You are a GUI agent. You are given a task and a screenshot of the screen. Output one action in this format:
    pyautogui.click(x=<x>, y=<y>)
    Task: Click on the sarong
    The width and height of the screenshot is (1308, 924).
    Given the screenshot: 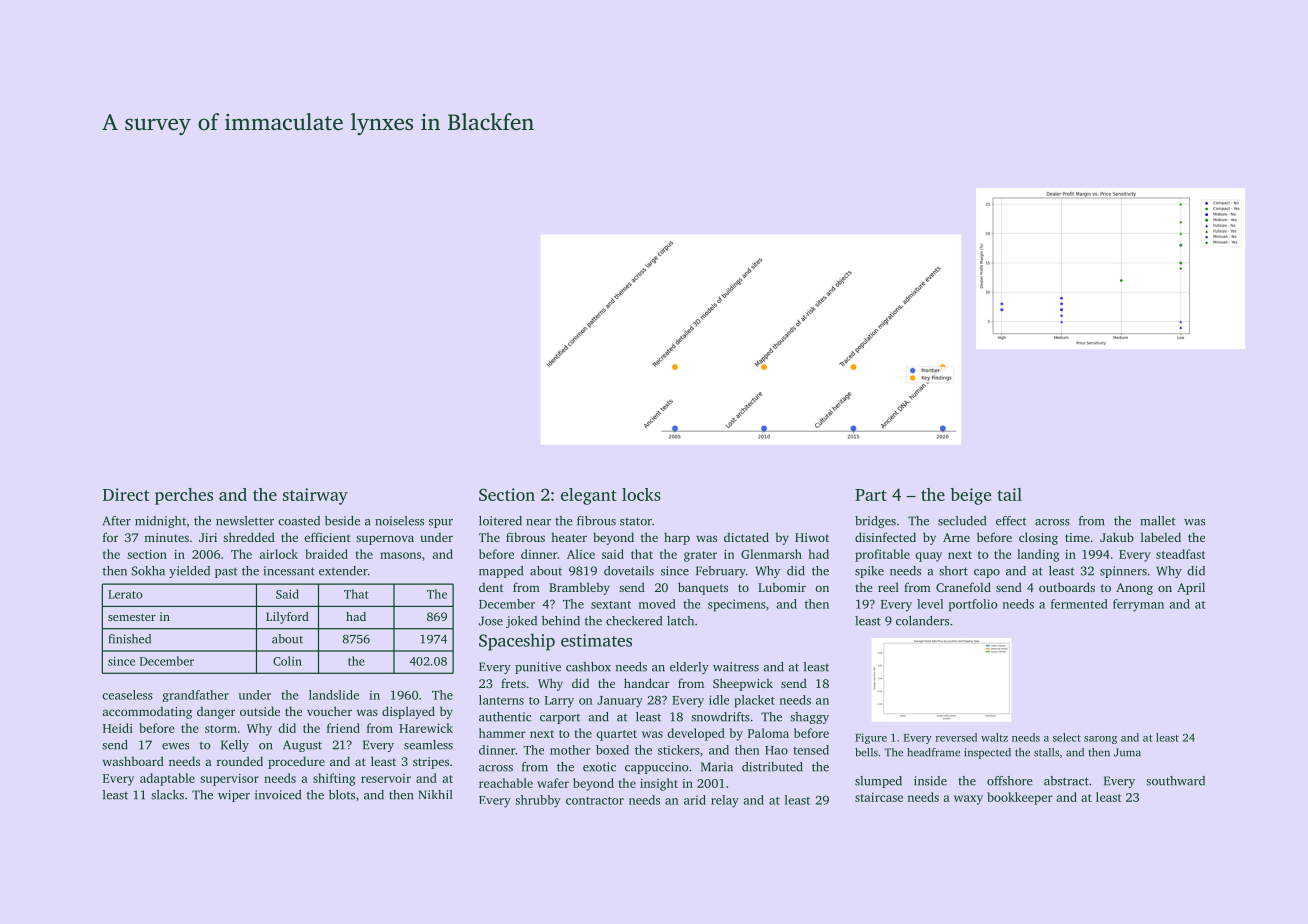 What is the action you would take?
    pyautogui.click(x=1100, y=740)
